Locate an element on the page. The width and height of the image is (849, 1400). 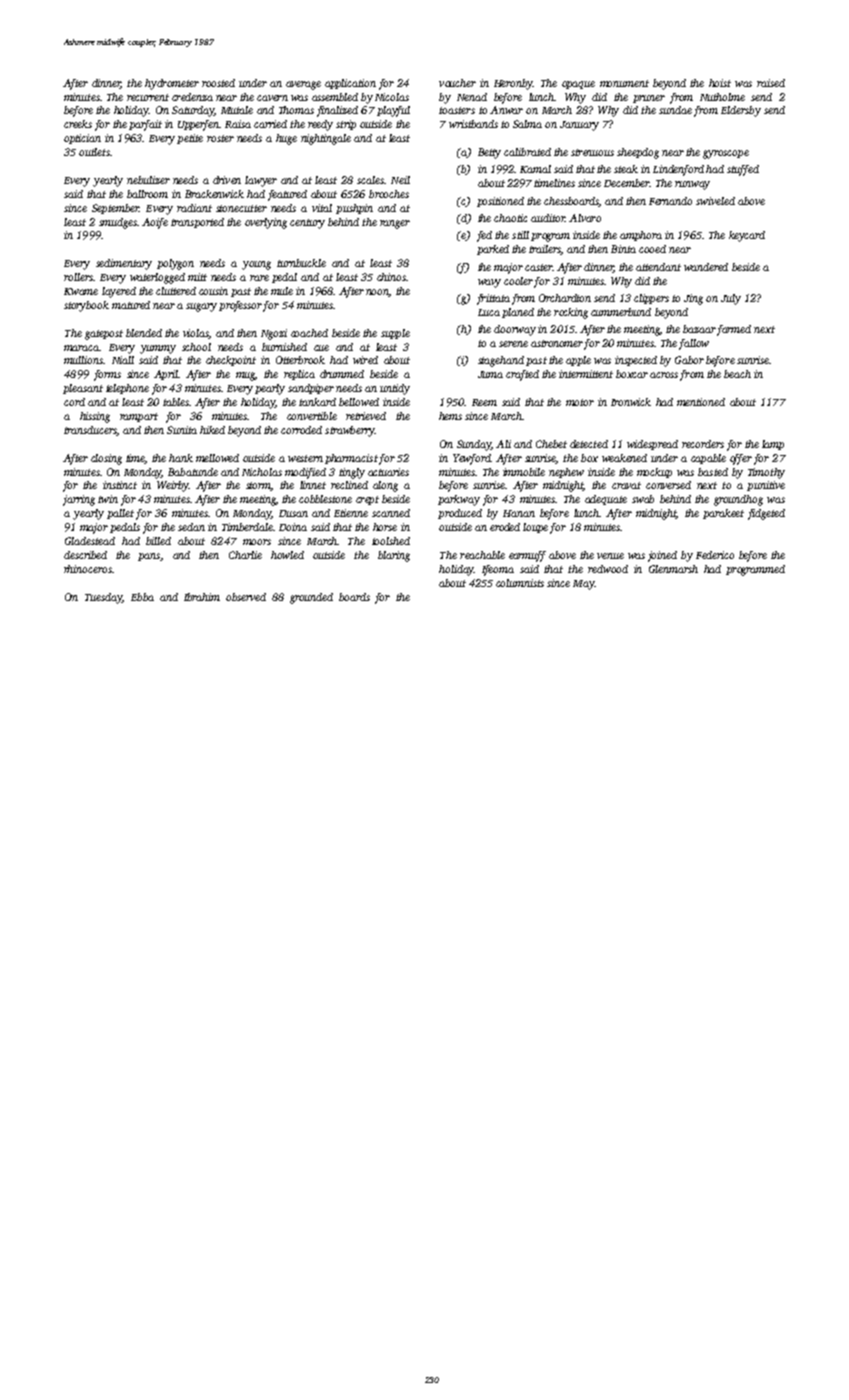
tingly is located at coordinates (352, 473).
